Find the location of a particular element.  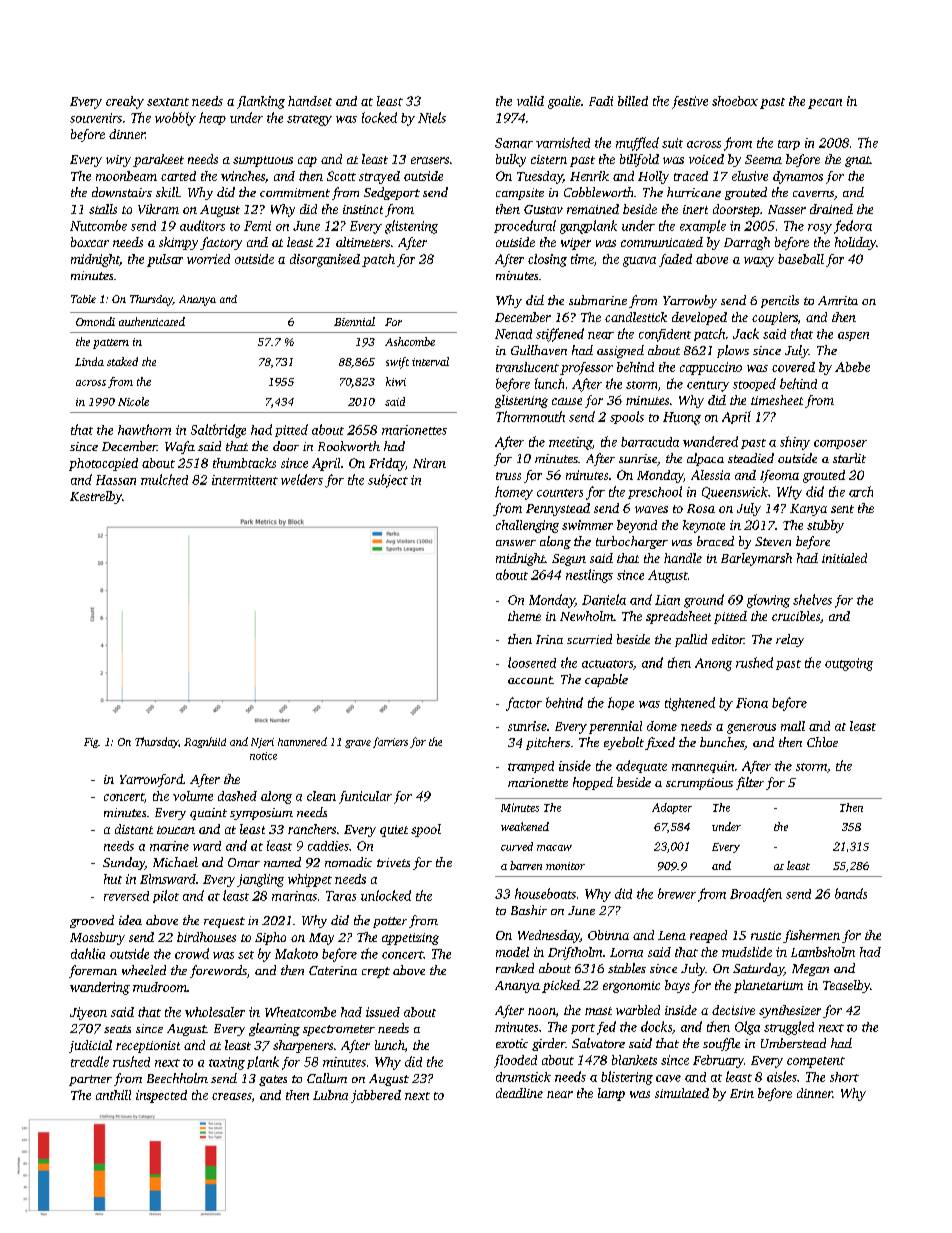

Jiyeon is located at coordinates (88, 1013).
